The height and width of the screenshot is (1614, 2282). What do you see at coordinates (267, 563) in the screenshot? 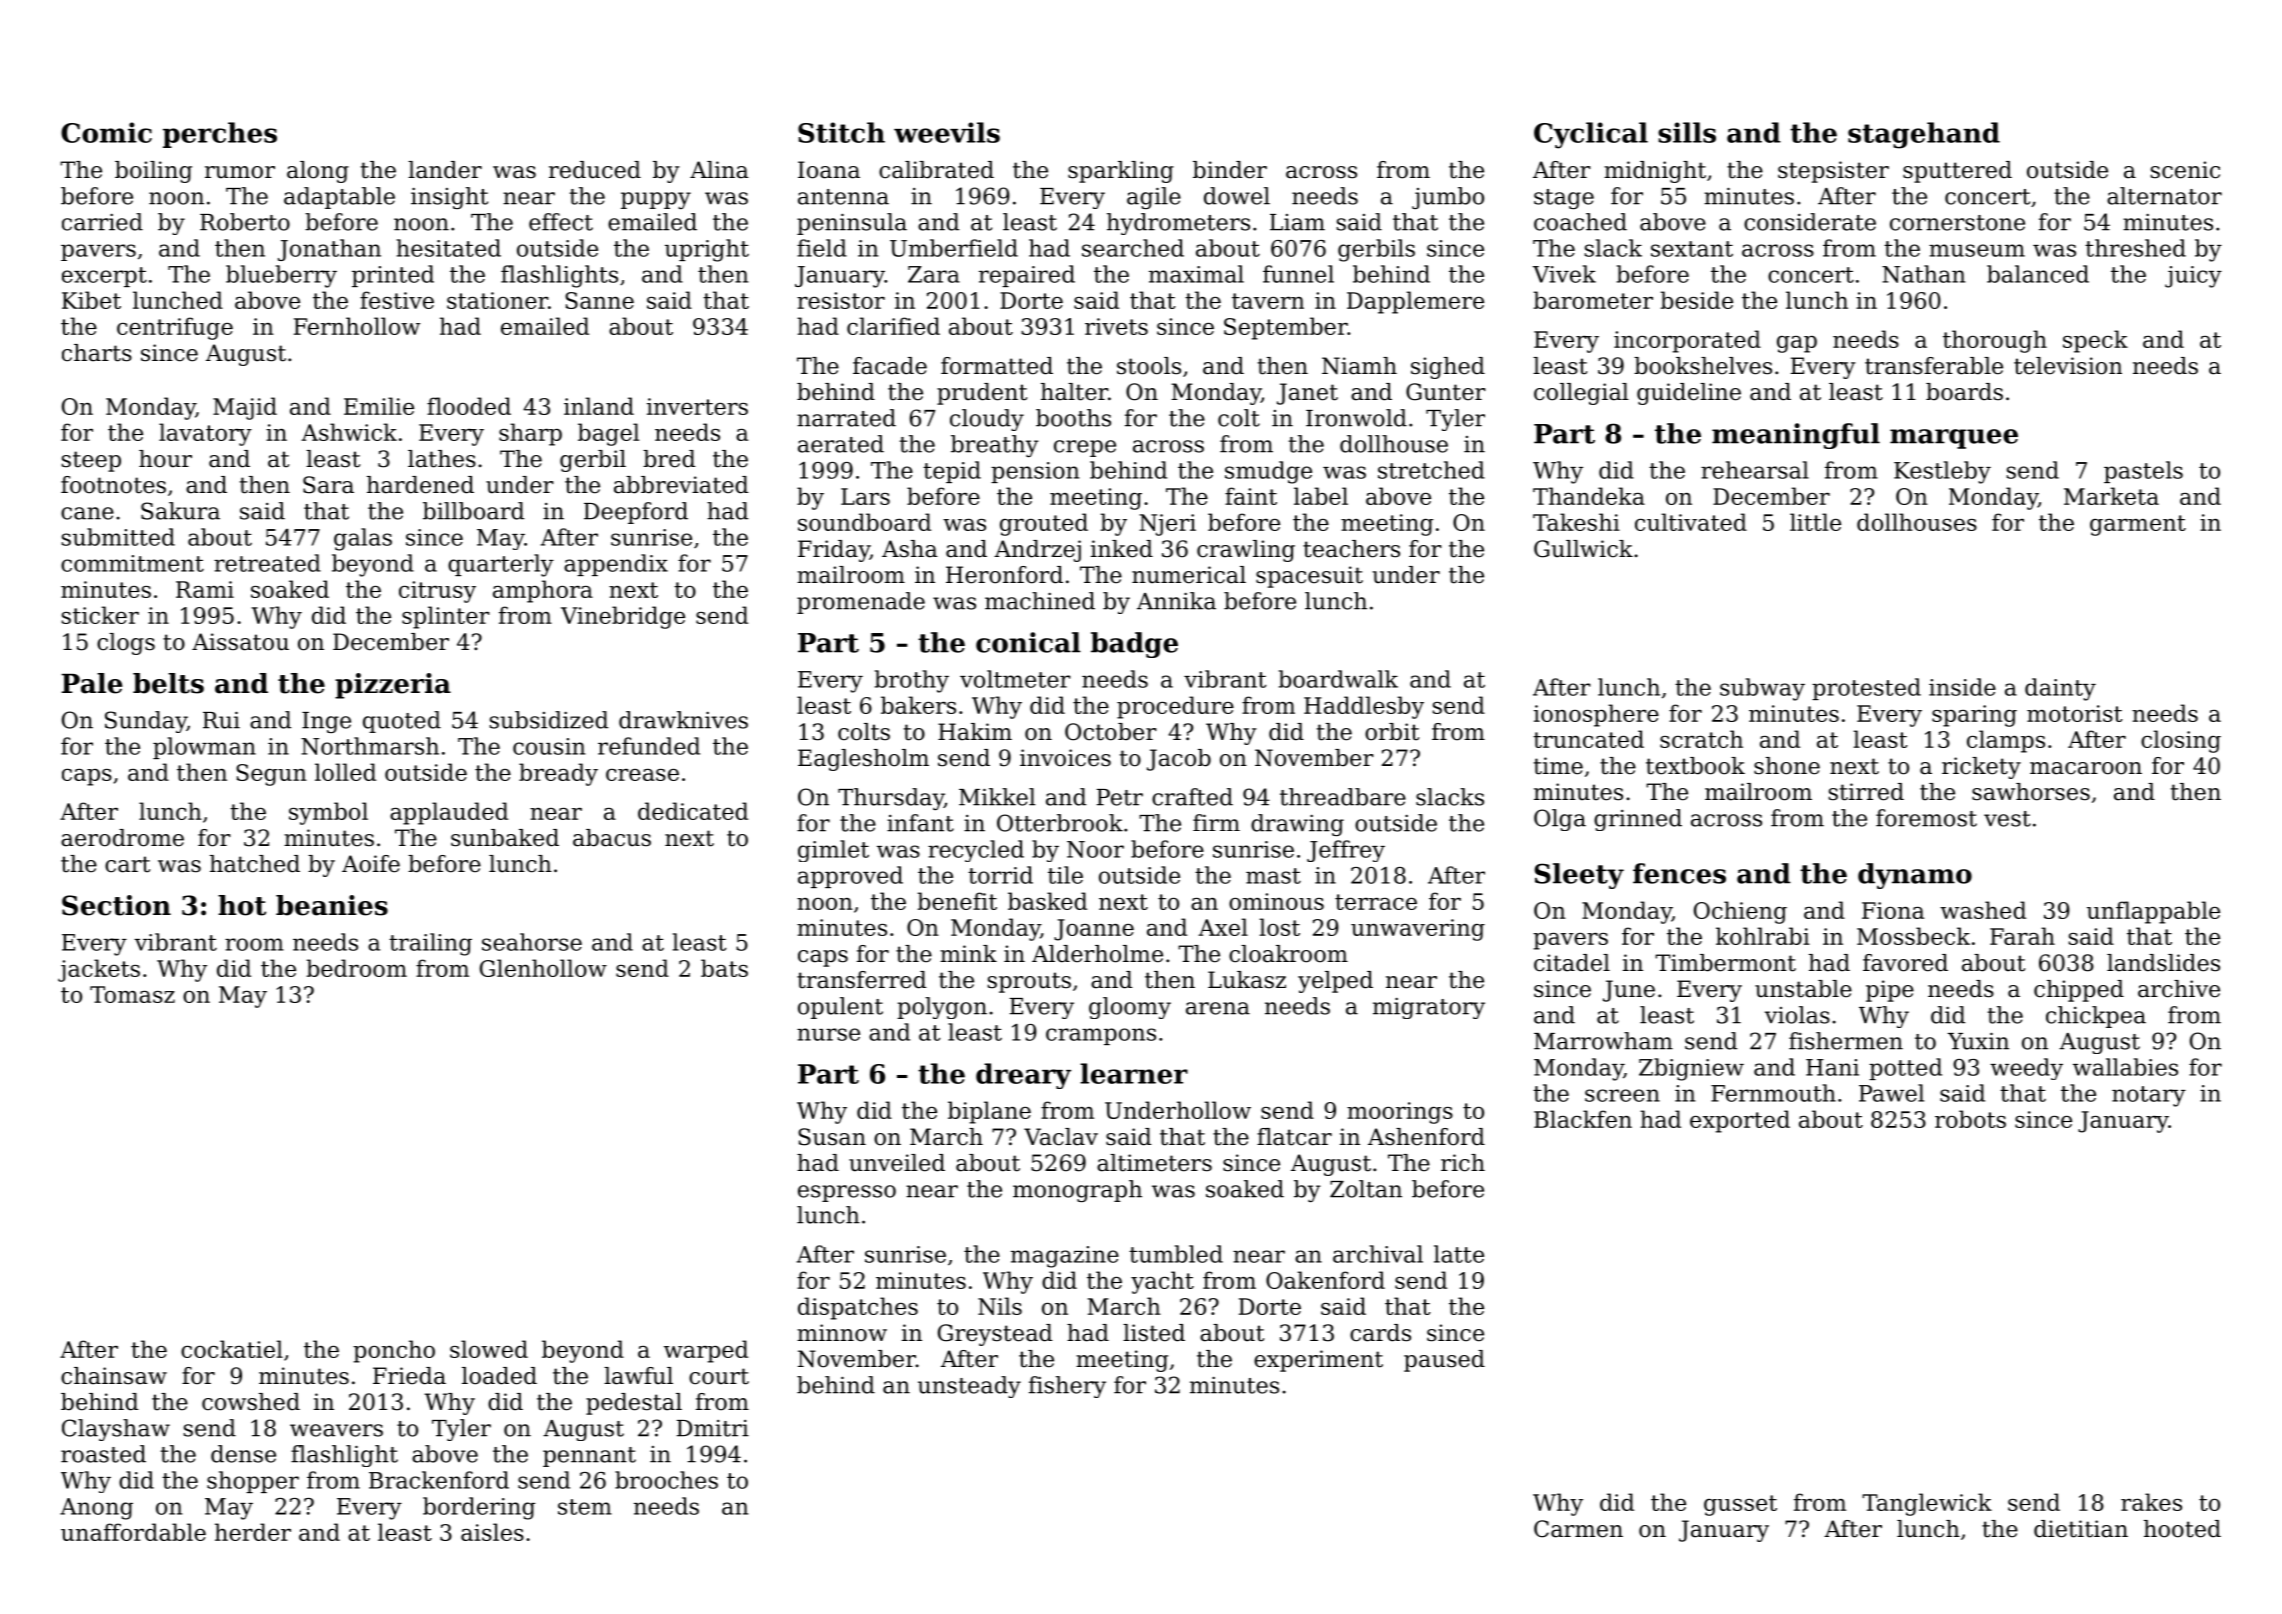
I see `retreated` at bounding box center [267, 563].
